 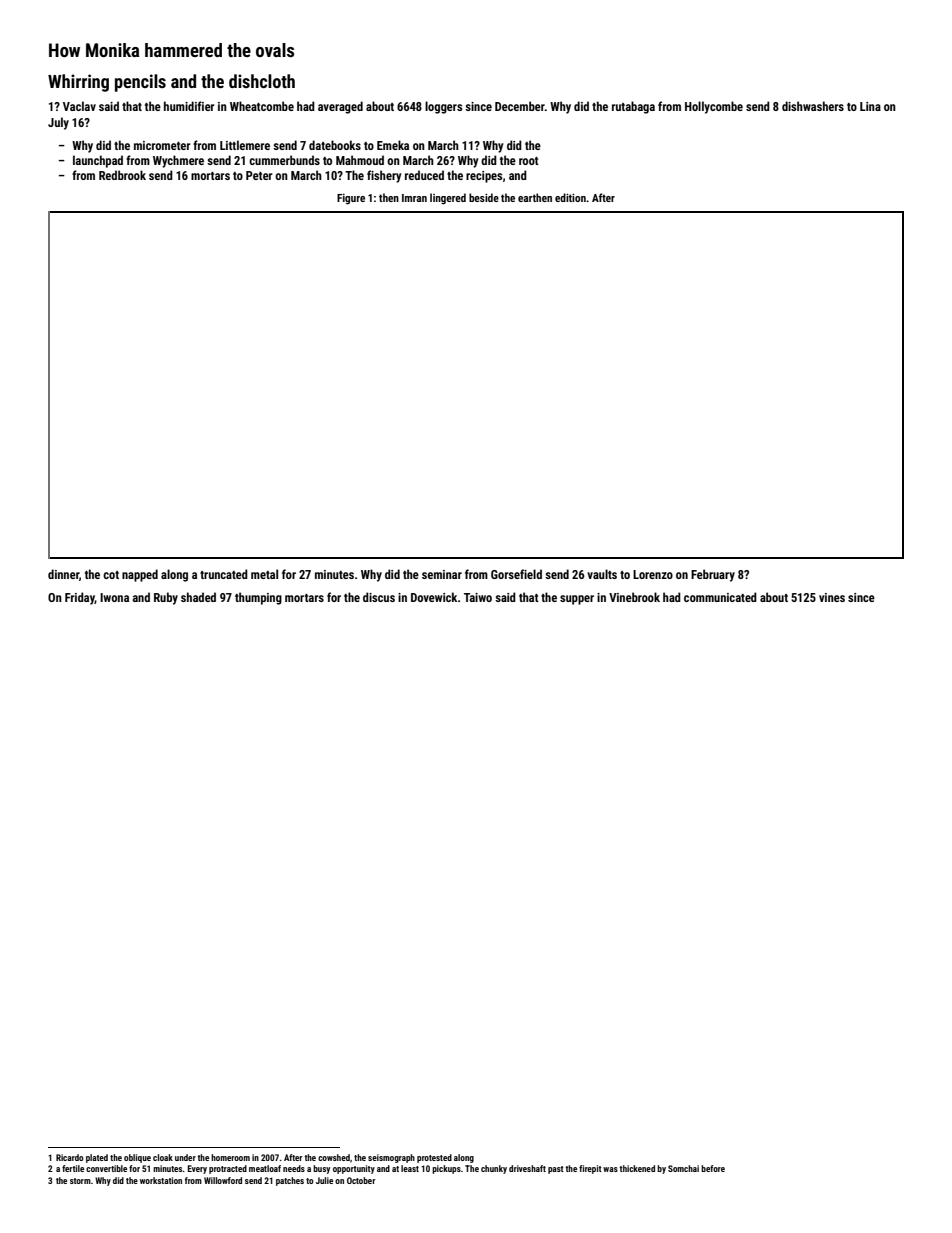 What do you see at coordinates (478, 597) in the page?
I see `Taiwo` at bounding box center [478, 597].
